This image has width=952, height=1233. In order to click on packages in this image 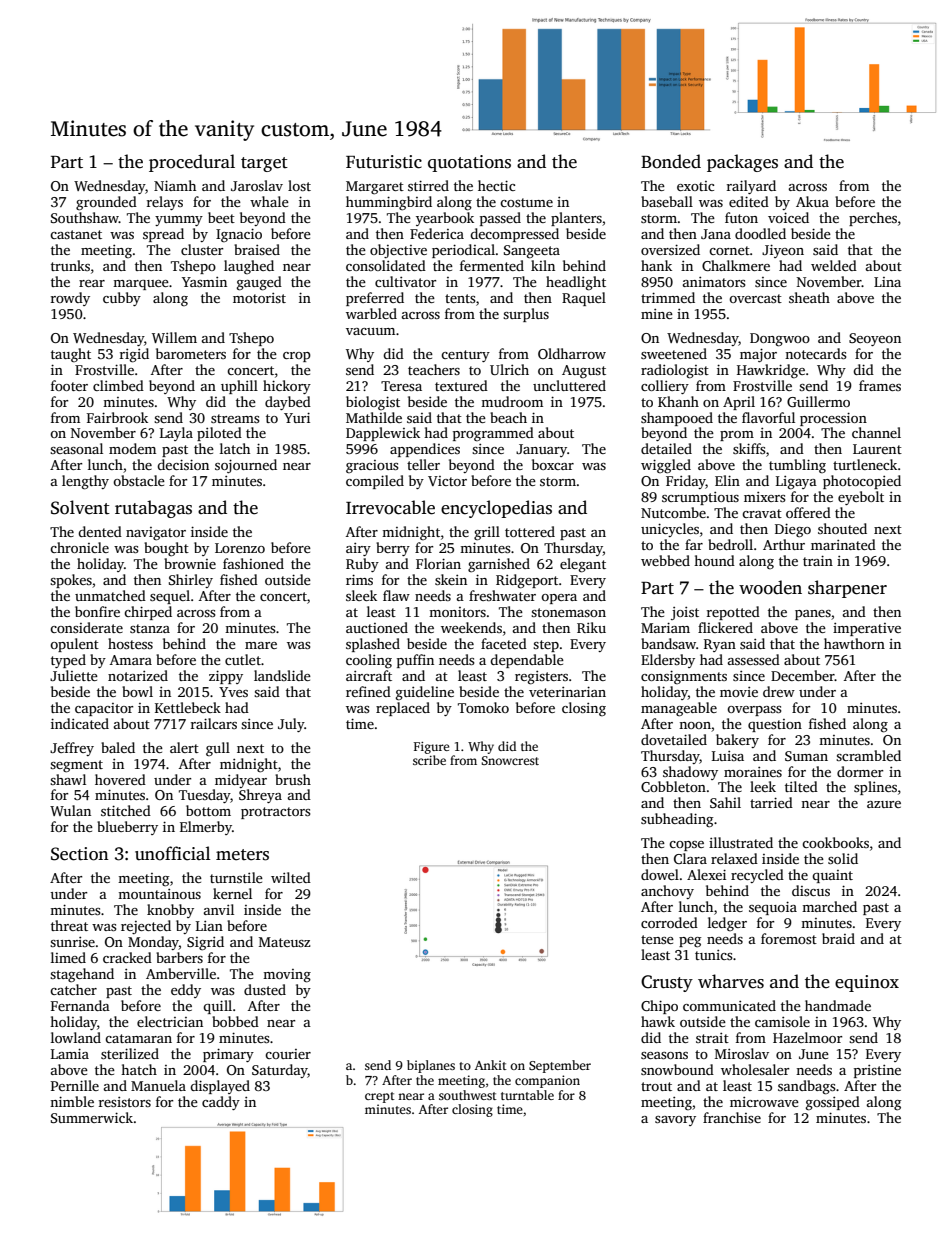, I will do `click(742, 163)`.
